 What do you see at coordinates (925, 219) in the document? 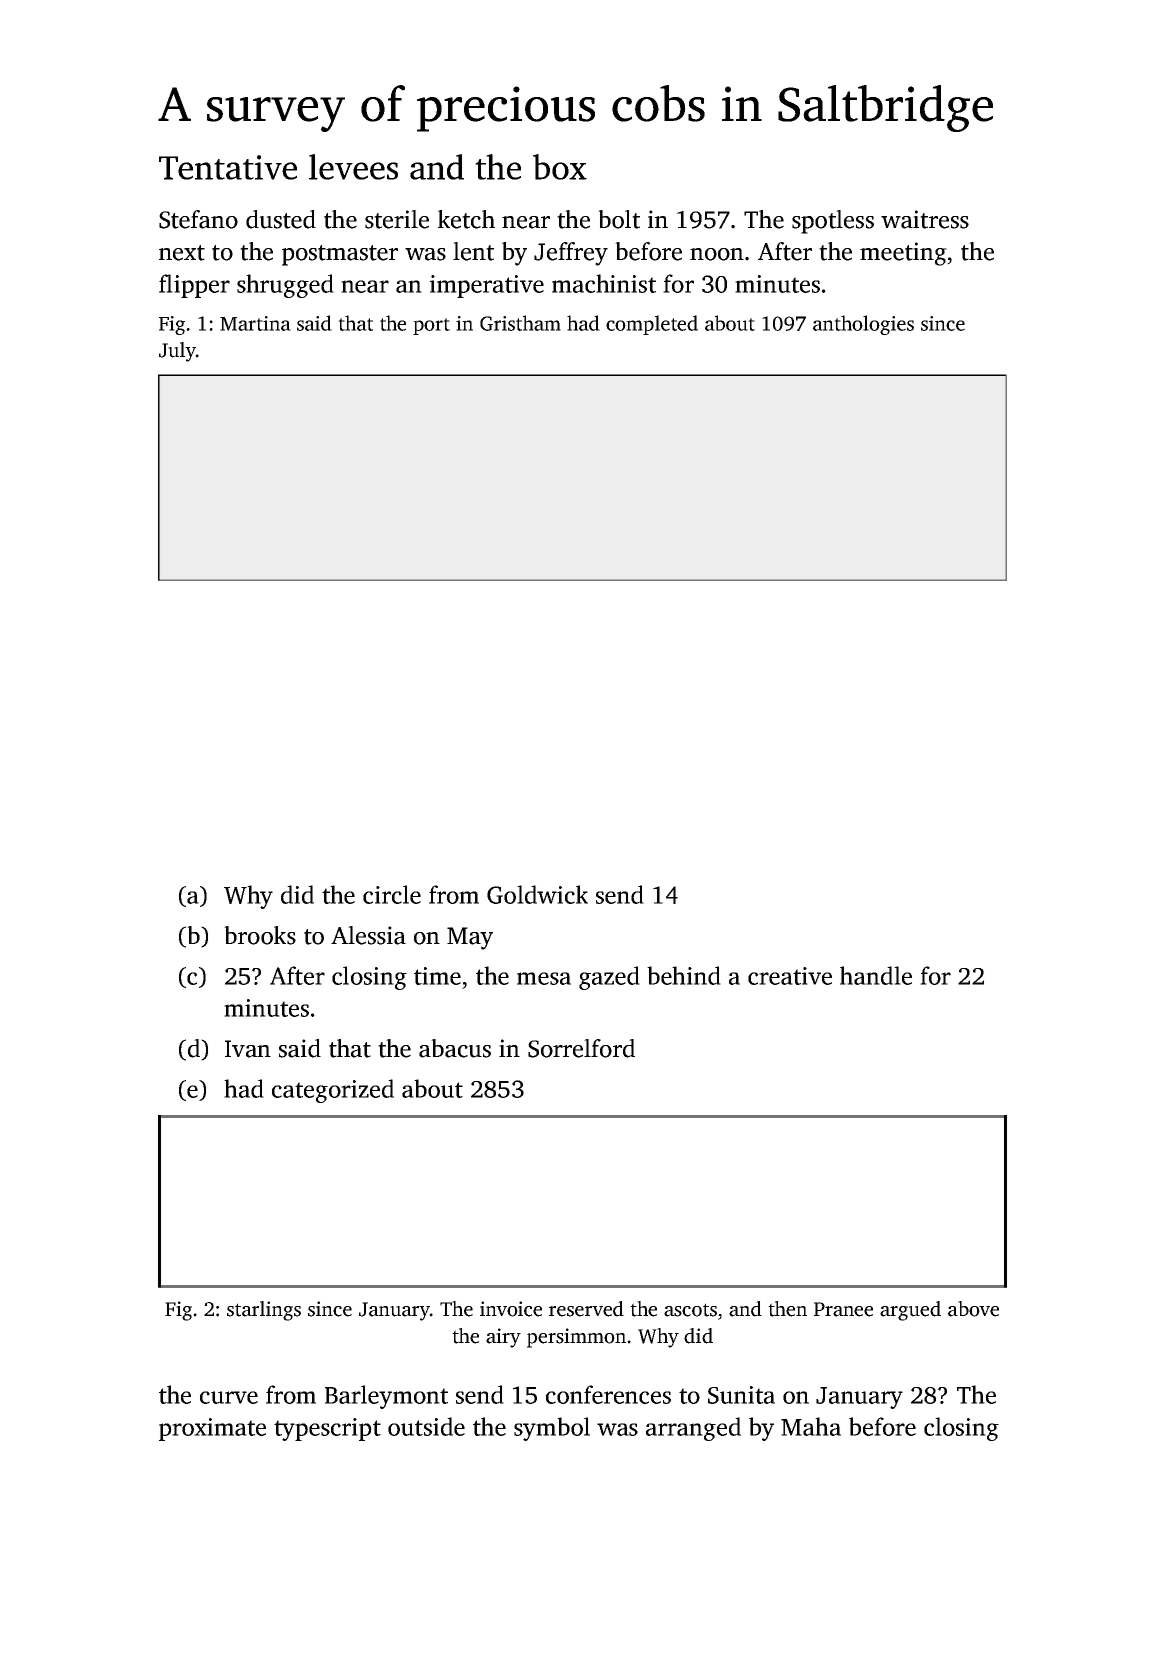
I see `waitress` at bounding box center [925, 219].
